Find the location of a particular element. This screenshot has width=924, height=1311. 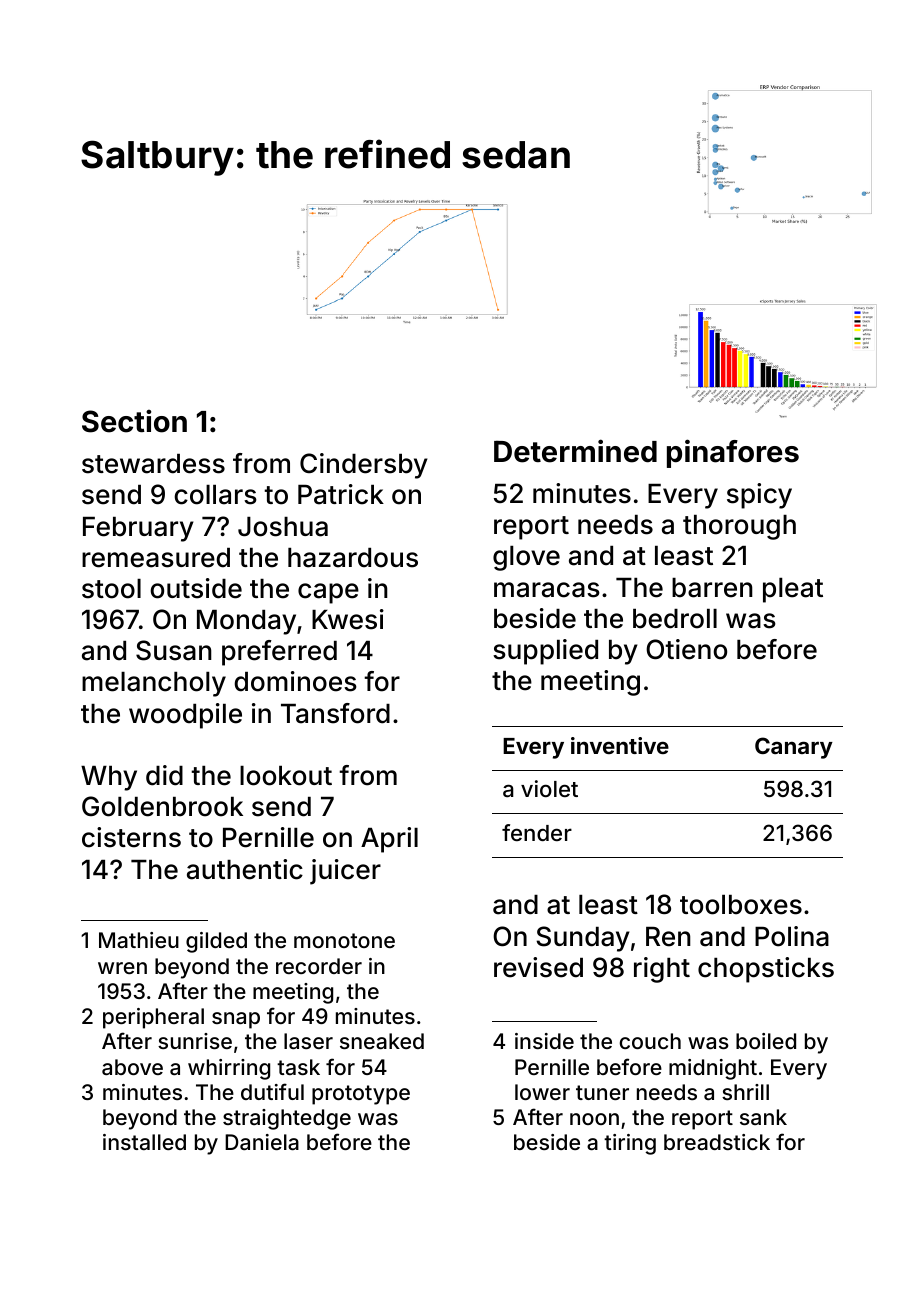

pinafores is located at coordinates (733, 453).
